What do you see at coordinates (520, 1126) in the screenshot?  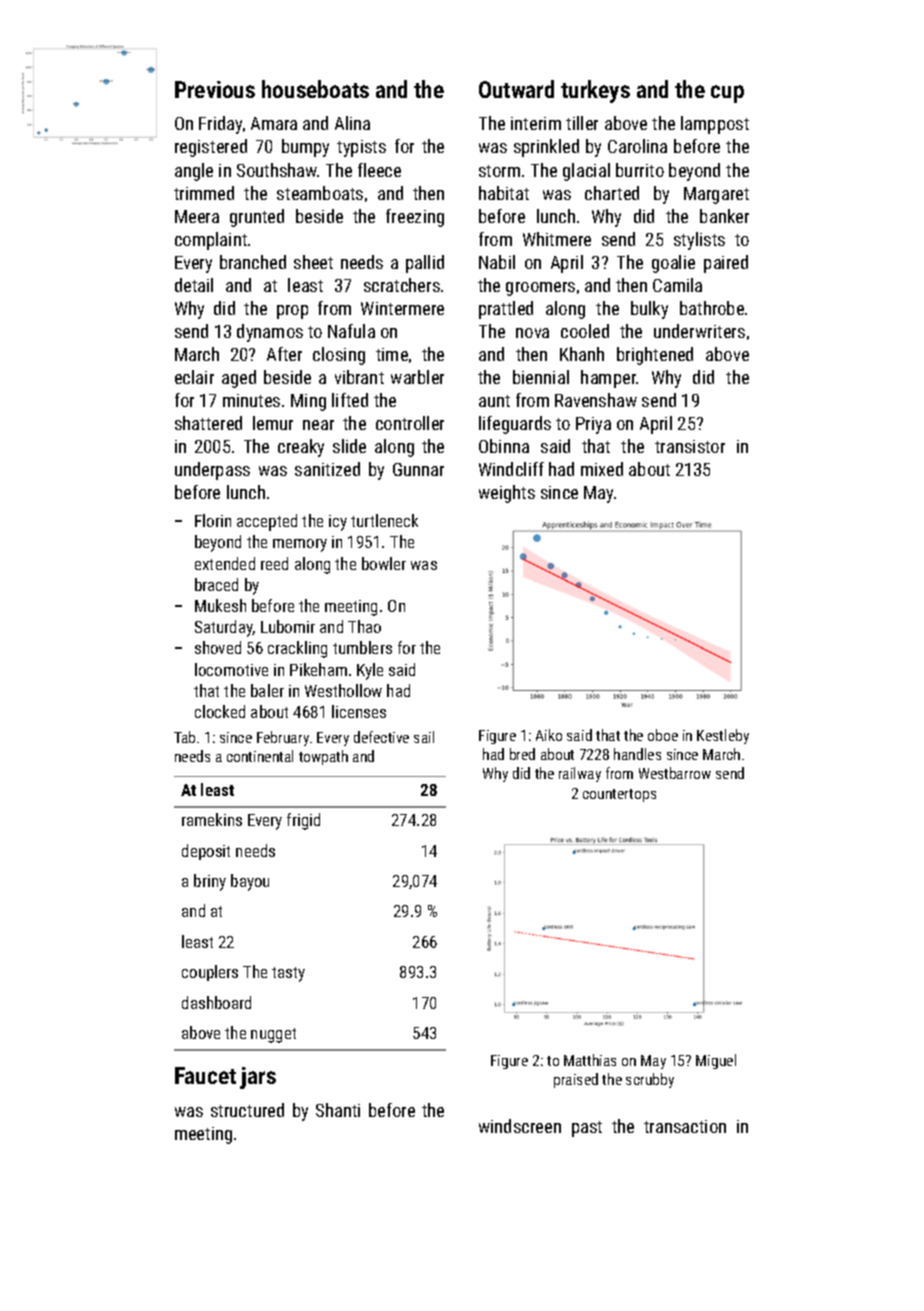 I see `windscreen` at bounding box center [520, 1126].
